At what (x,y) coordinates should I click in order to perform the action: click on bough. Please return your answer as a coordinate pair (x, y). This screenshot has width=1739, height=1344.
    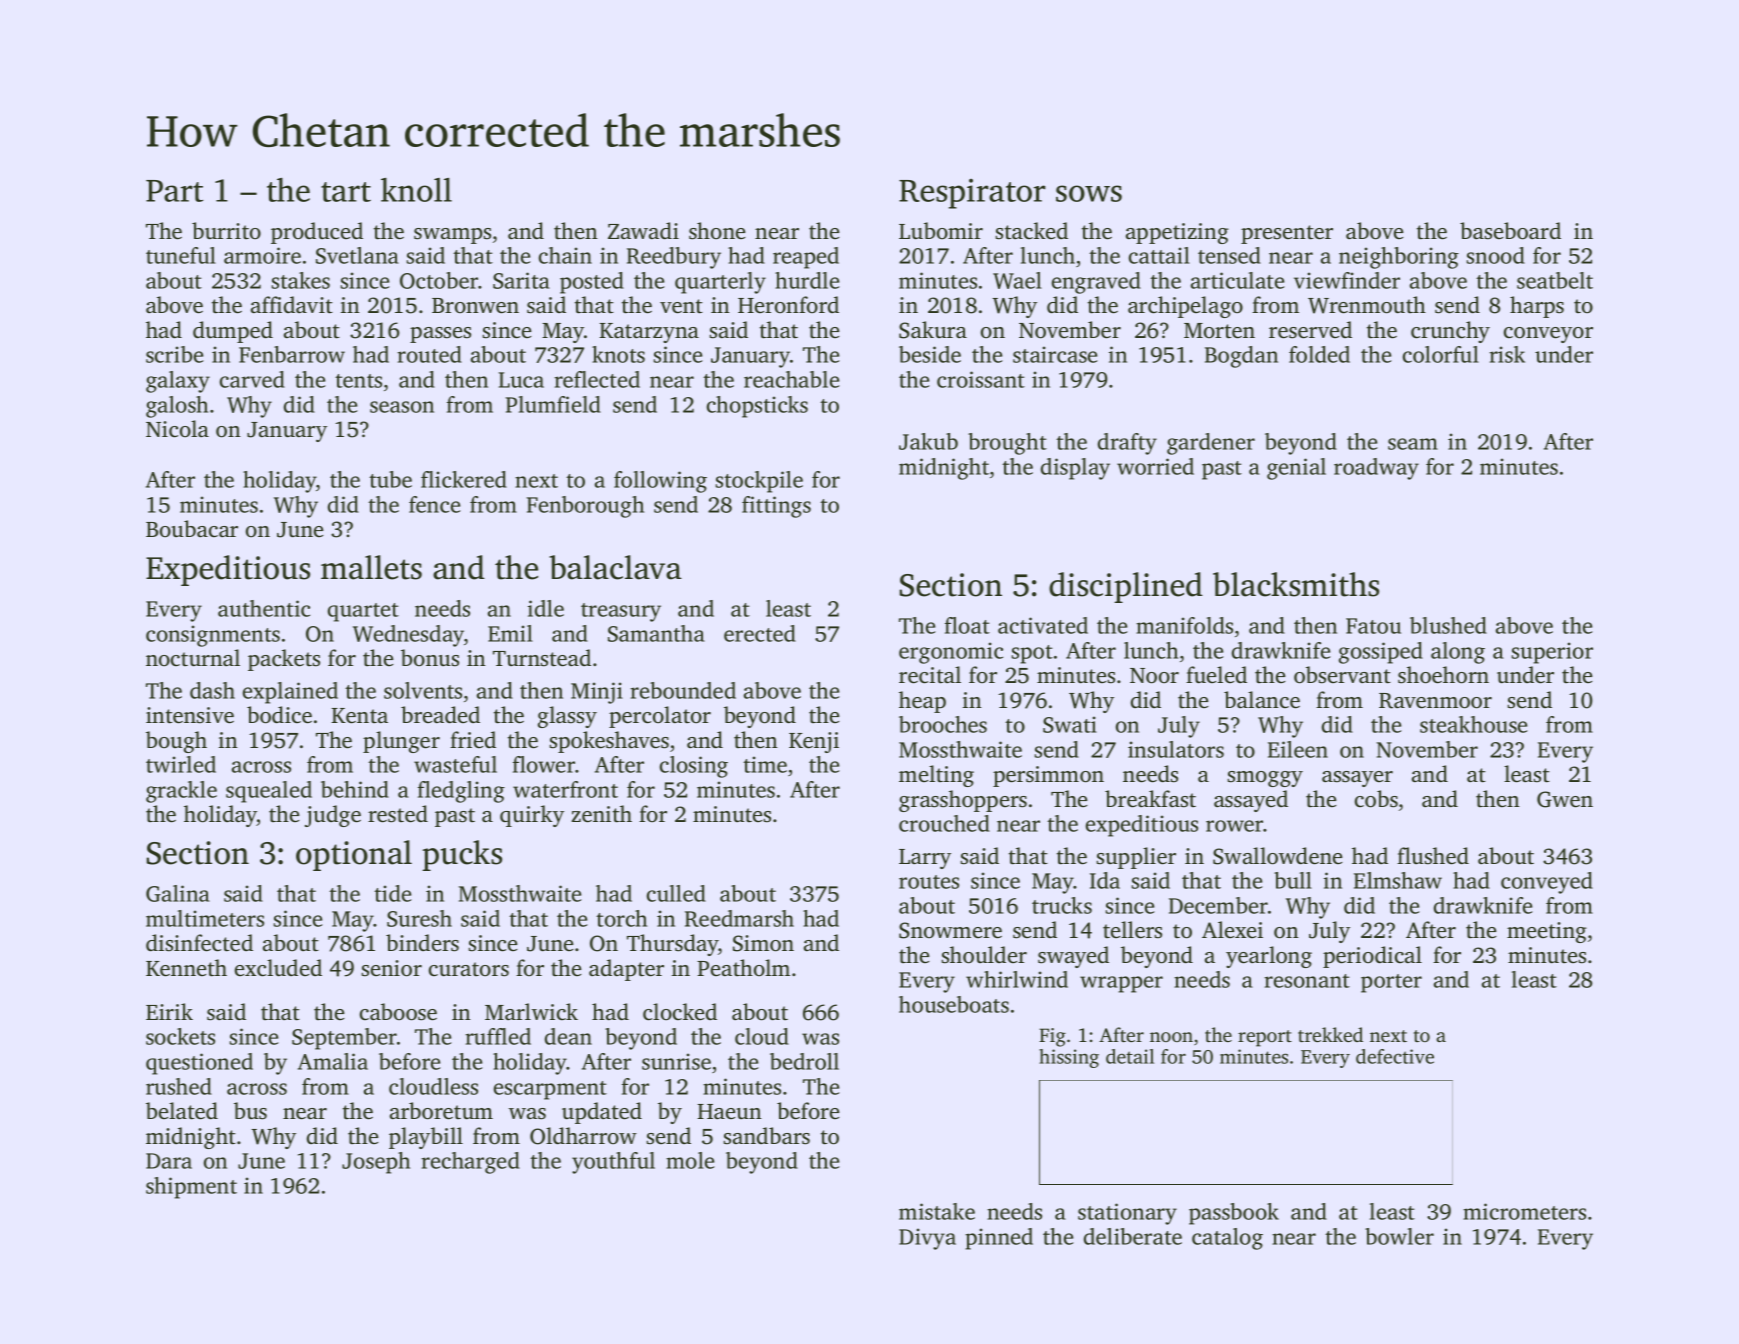
    Looking at the image, I should click on (176, 742).
